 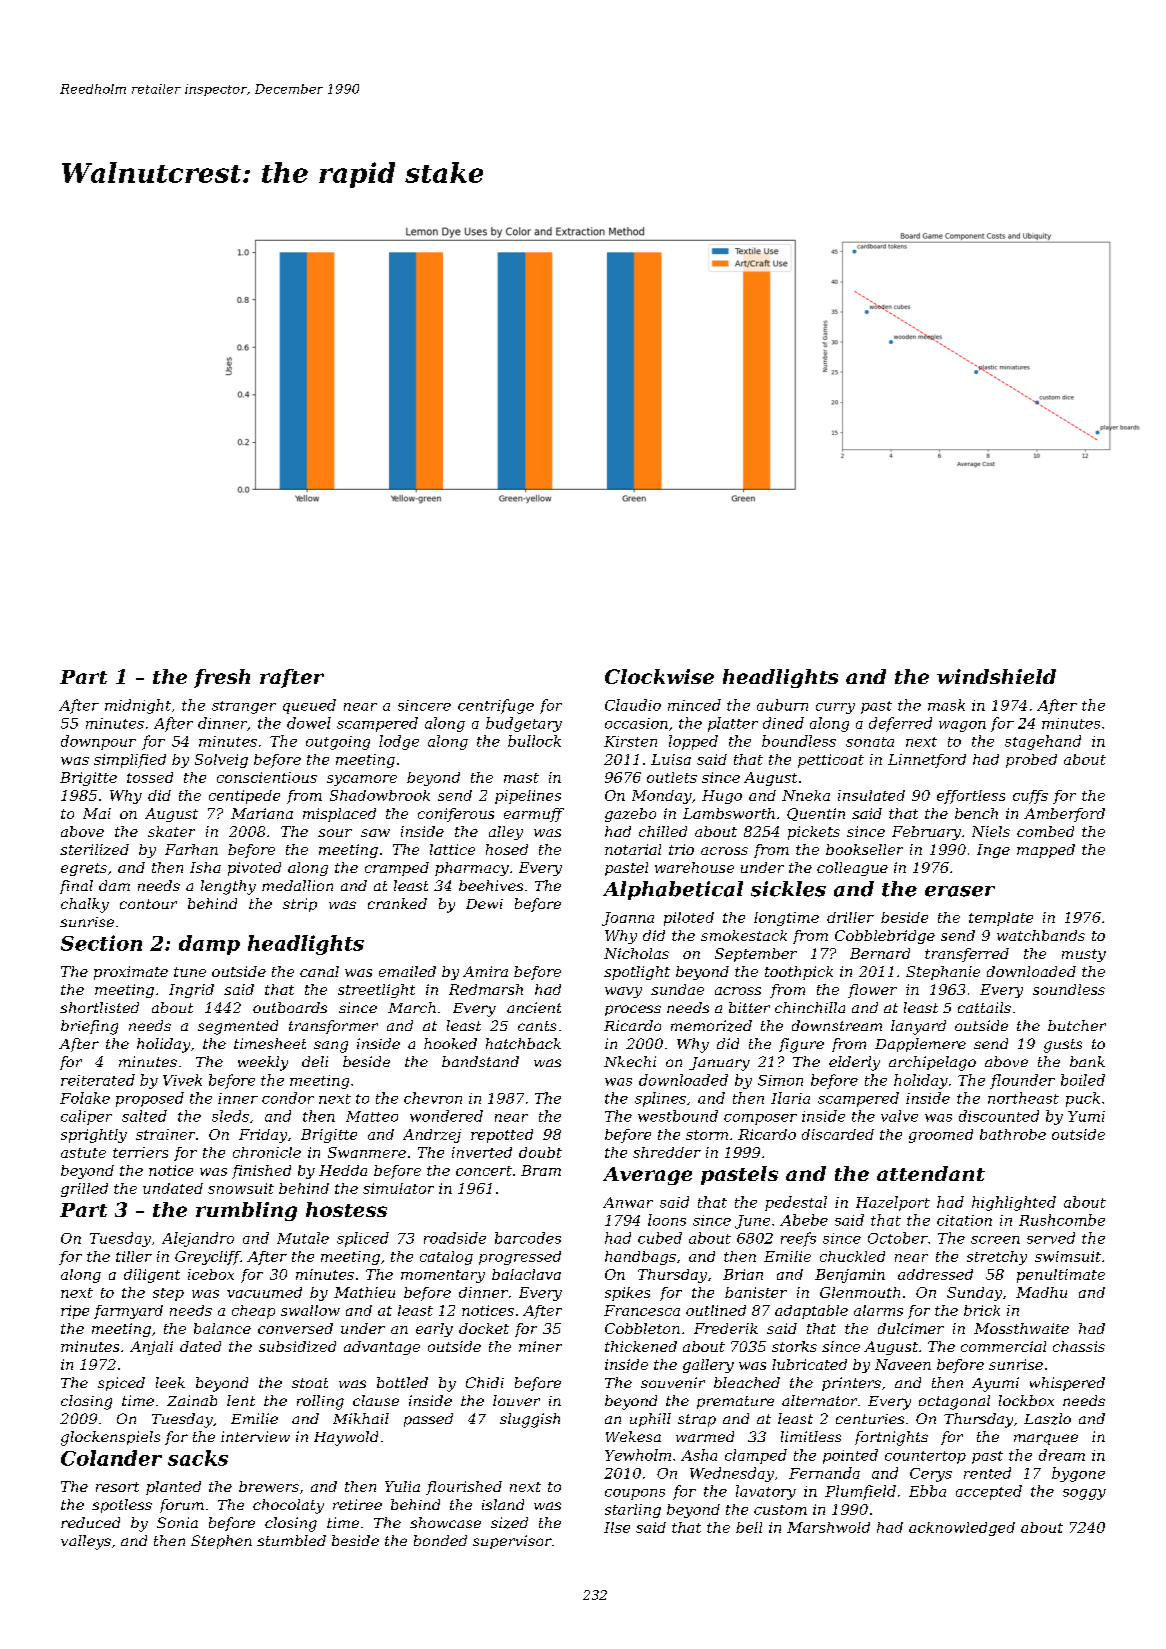 What do you see at coordinates (749, 1527) in the screenshot?
I see `bell` at bounding box center [749, 1527].
